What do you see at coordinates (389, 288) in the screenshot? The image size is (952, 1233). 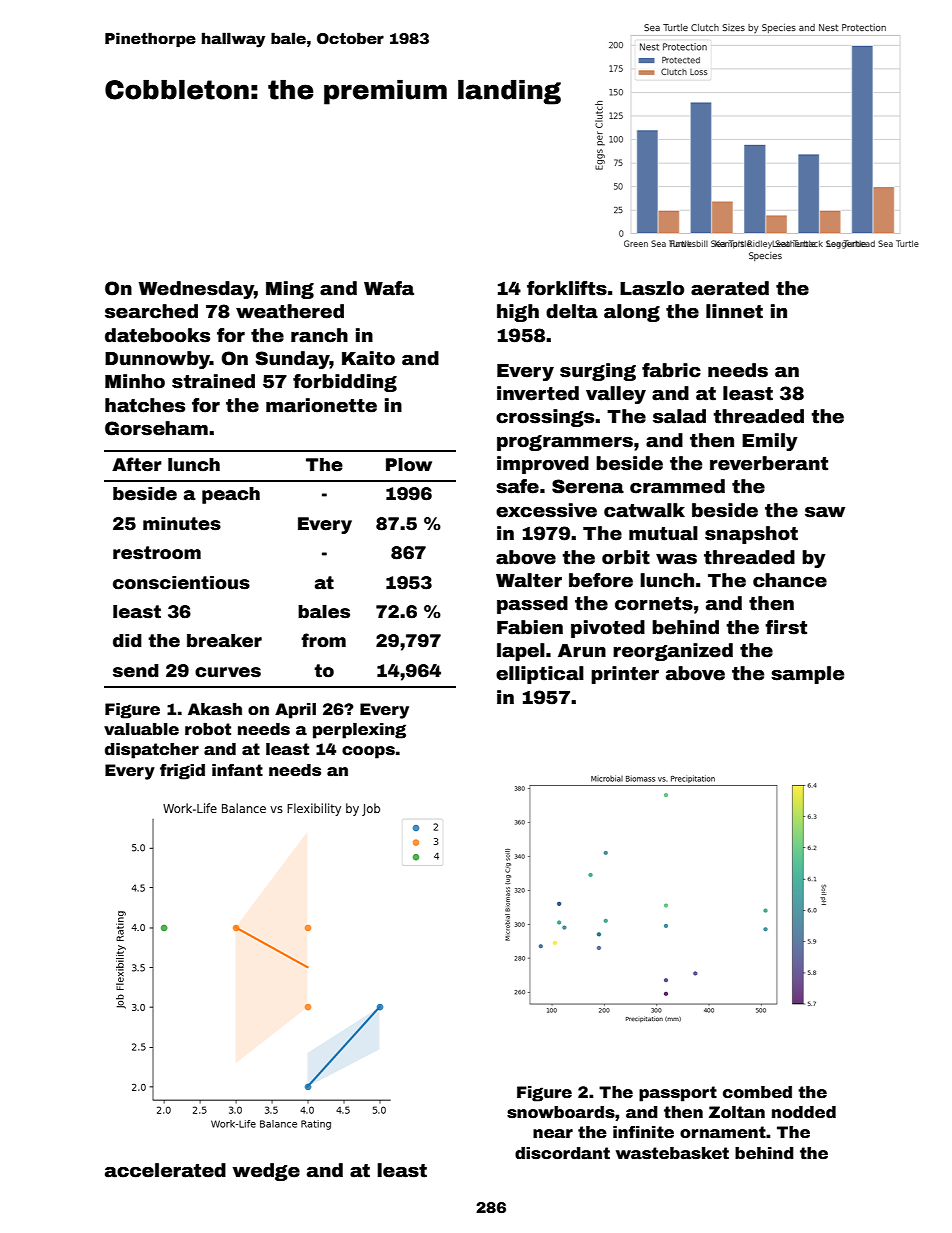 I see `Wafa` at bounding box center [389, 288].
